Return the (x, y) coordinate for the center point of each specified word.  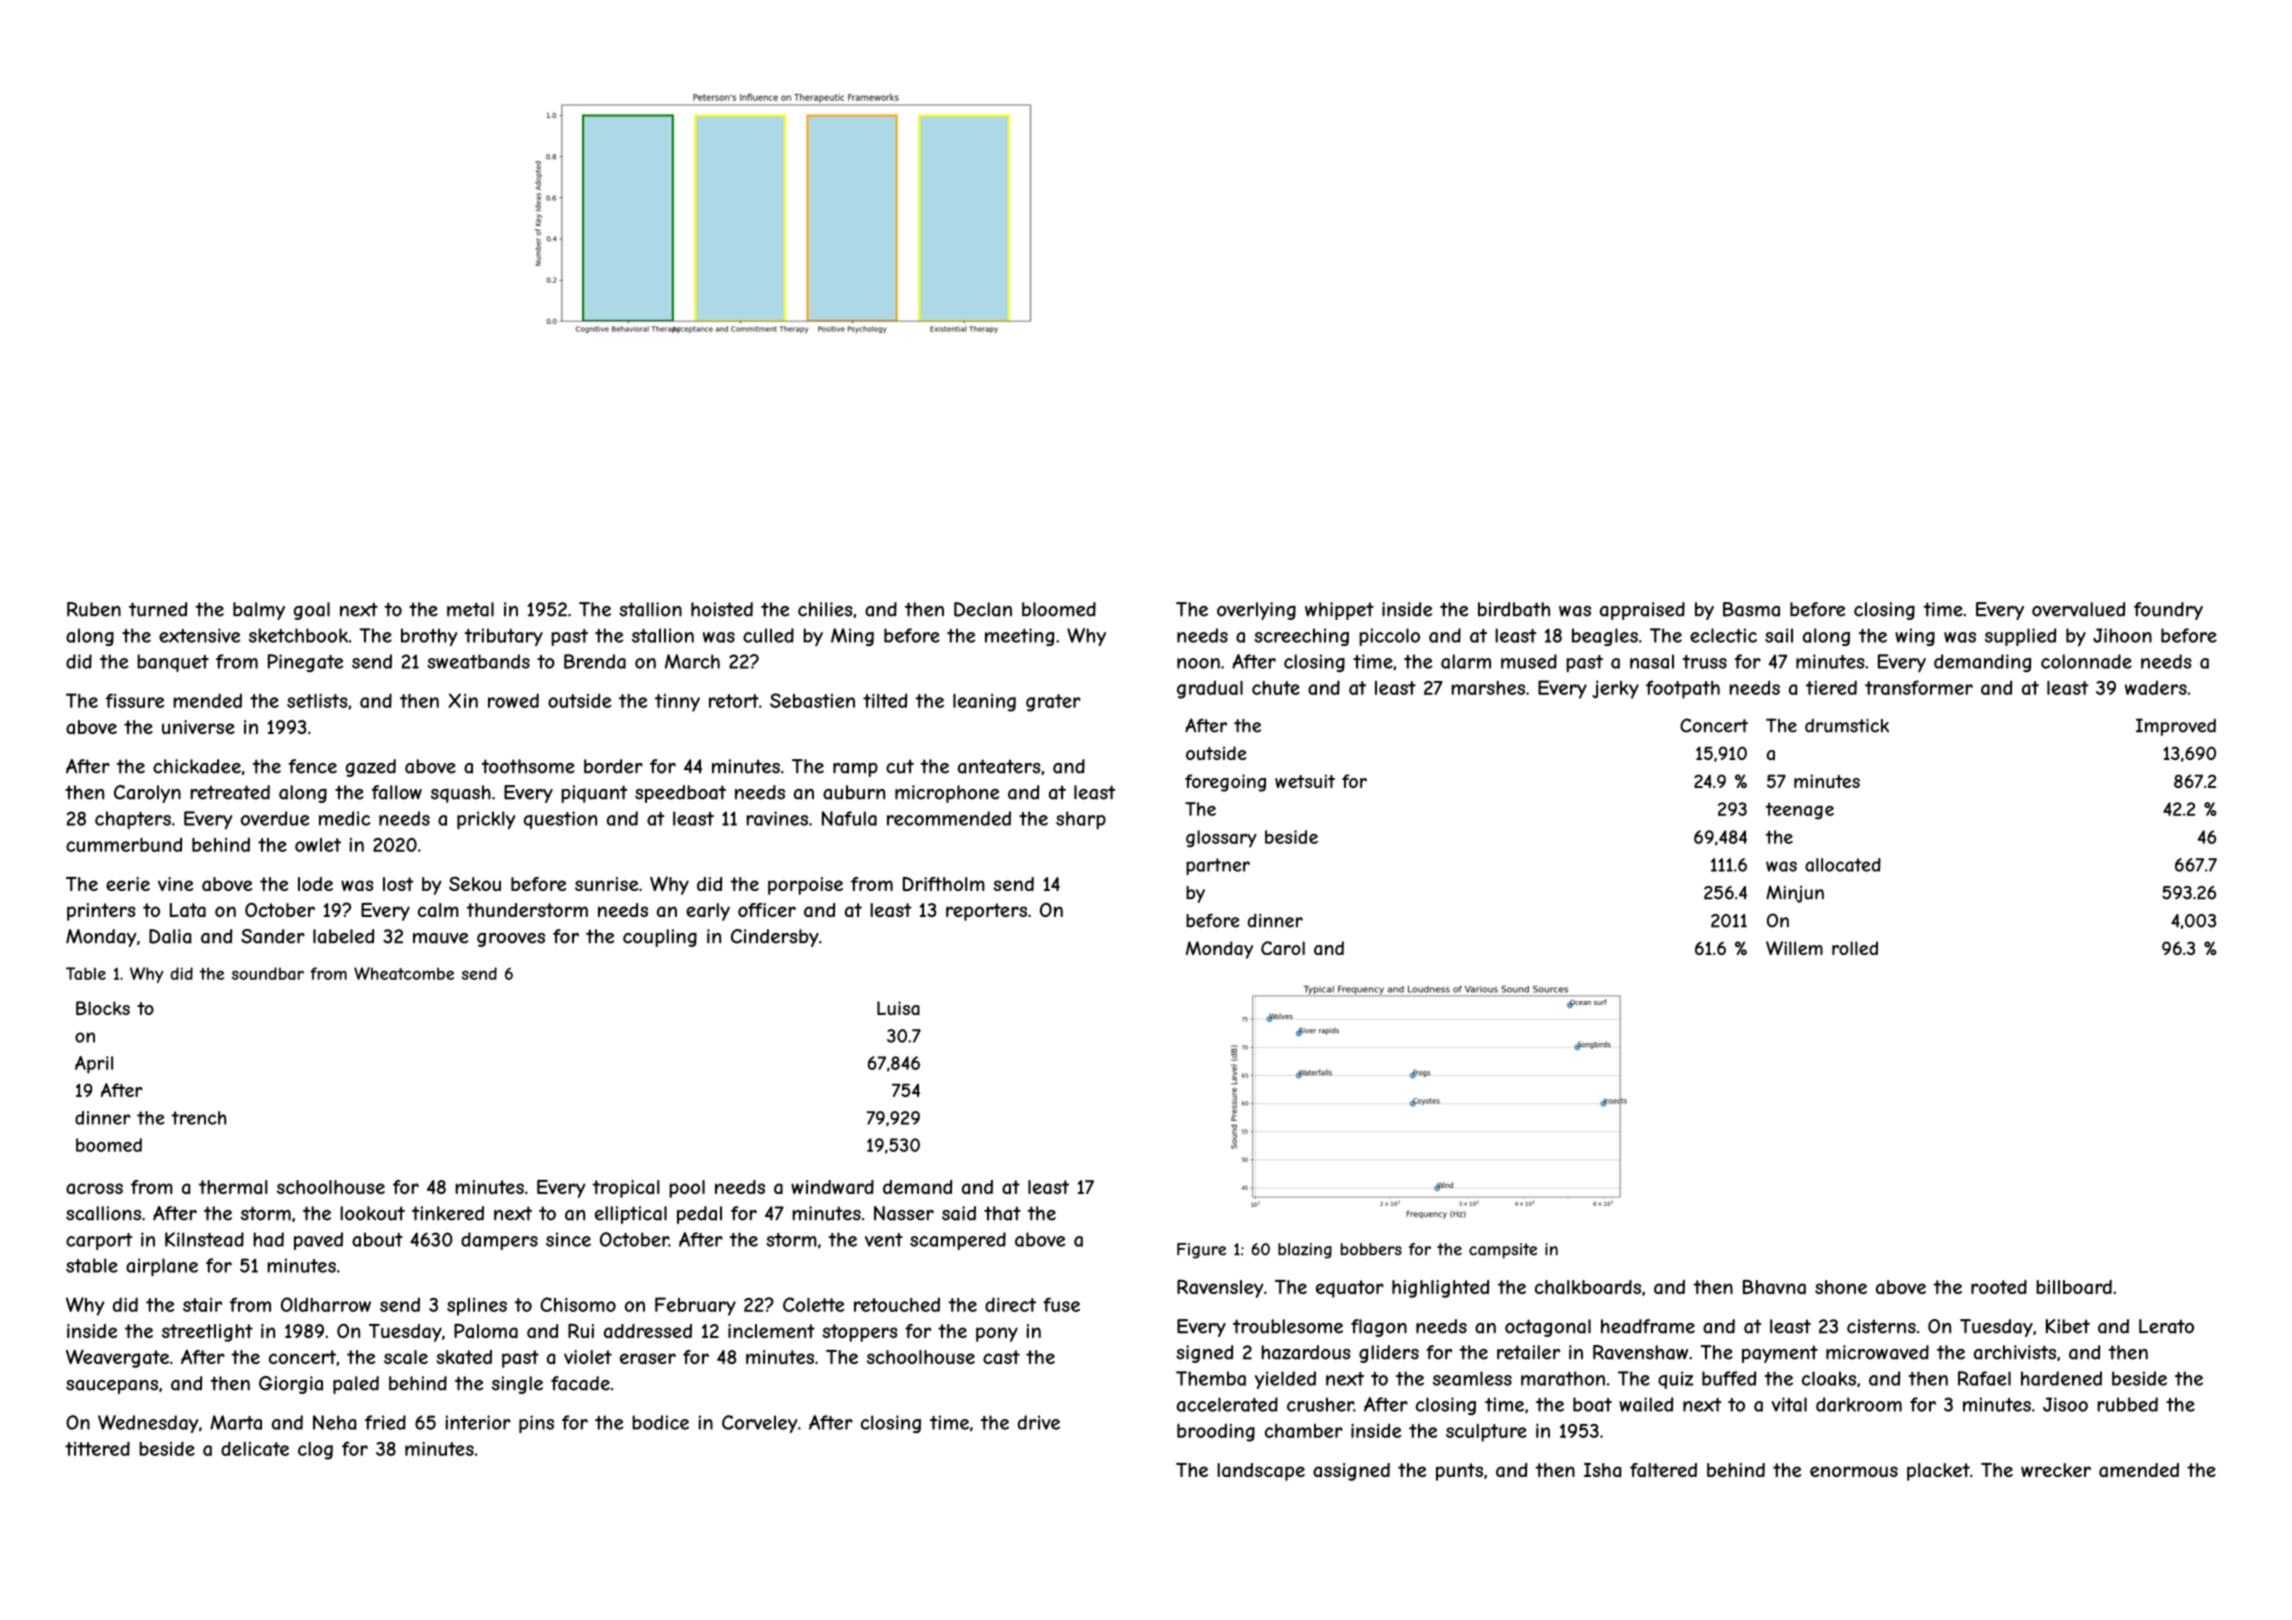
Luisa (898, 1008)
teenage (1799, 811)
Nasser (904, 1213)
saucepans (112, 1387)
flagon (1379, 1328)
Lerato (2166, 1326)
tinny (677, 703)
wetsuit (1305, 781)
